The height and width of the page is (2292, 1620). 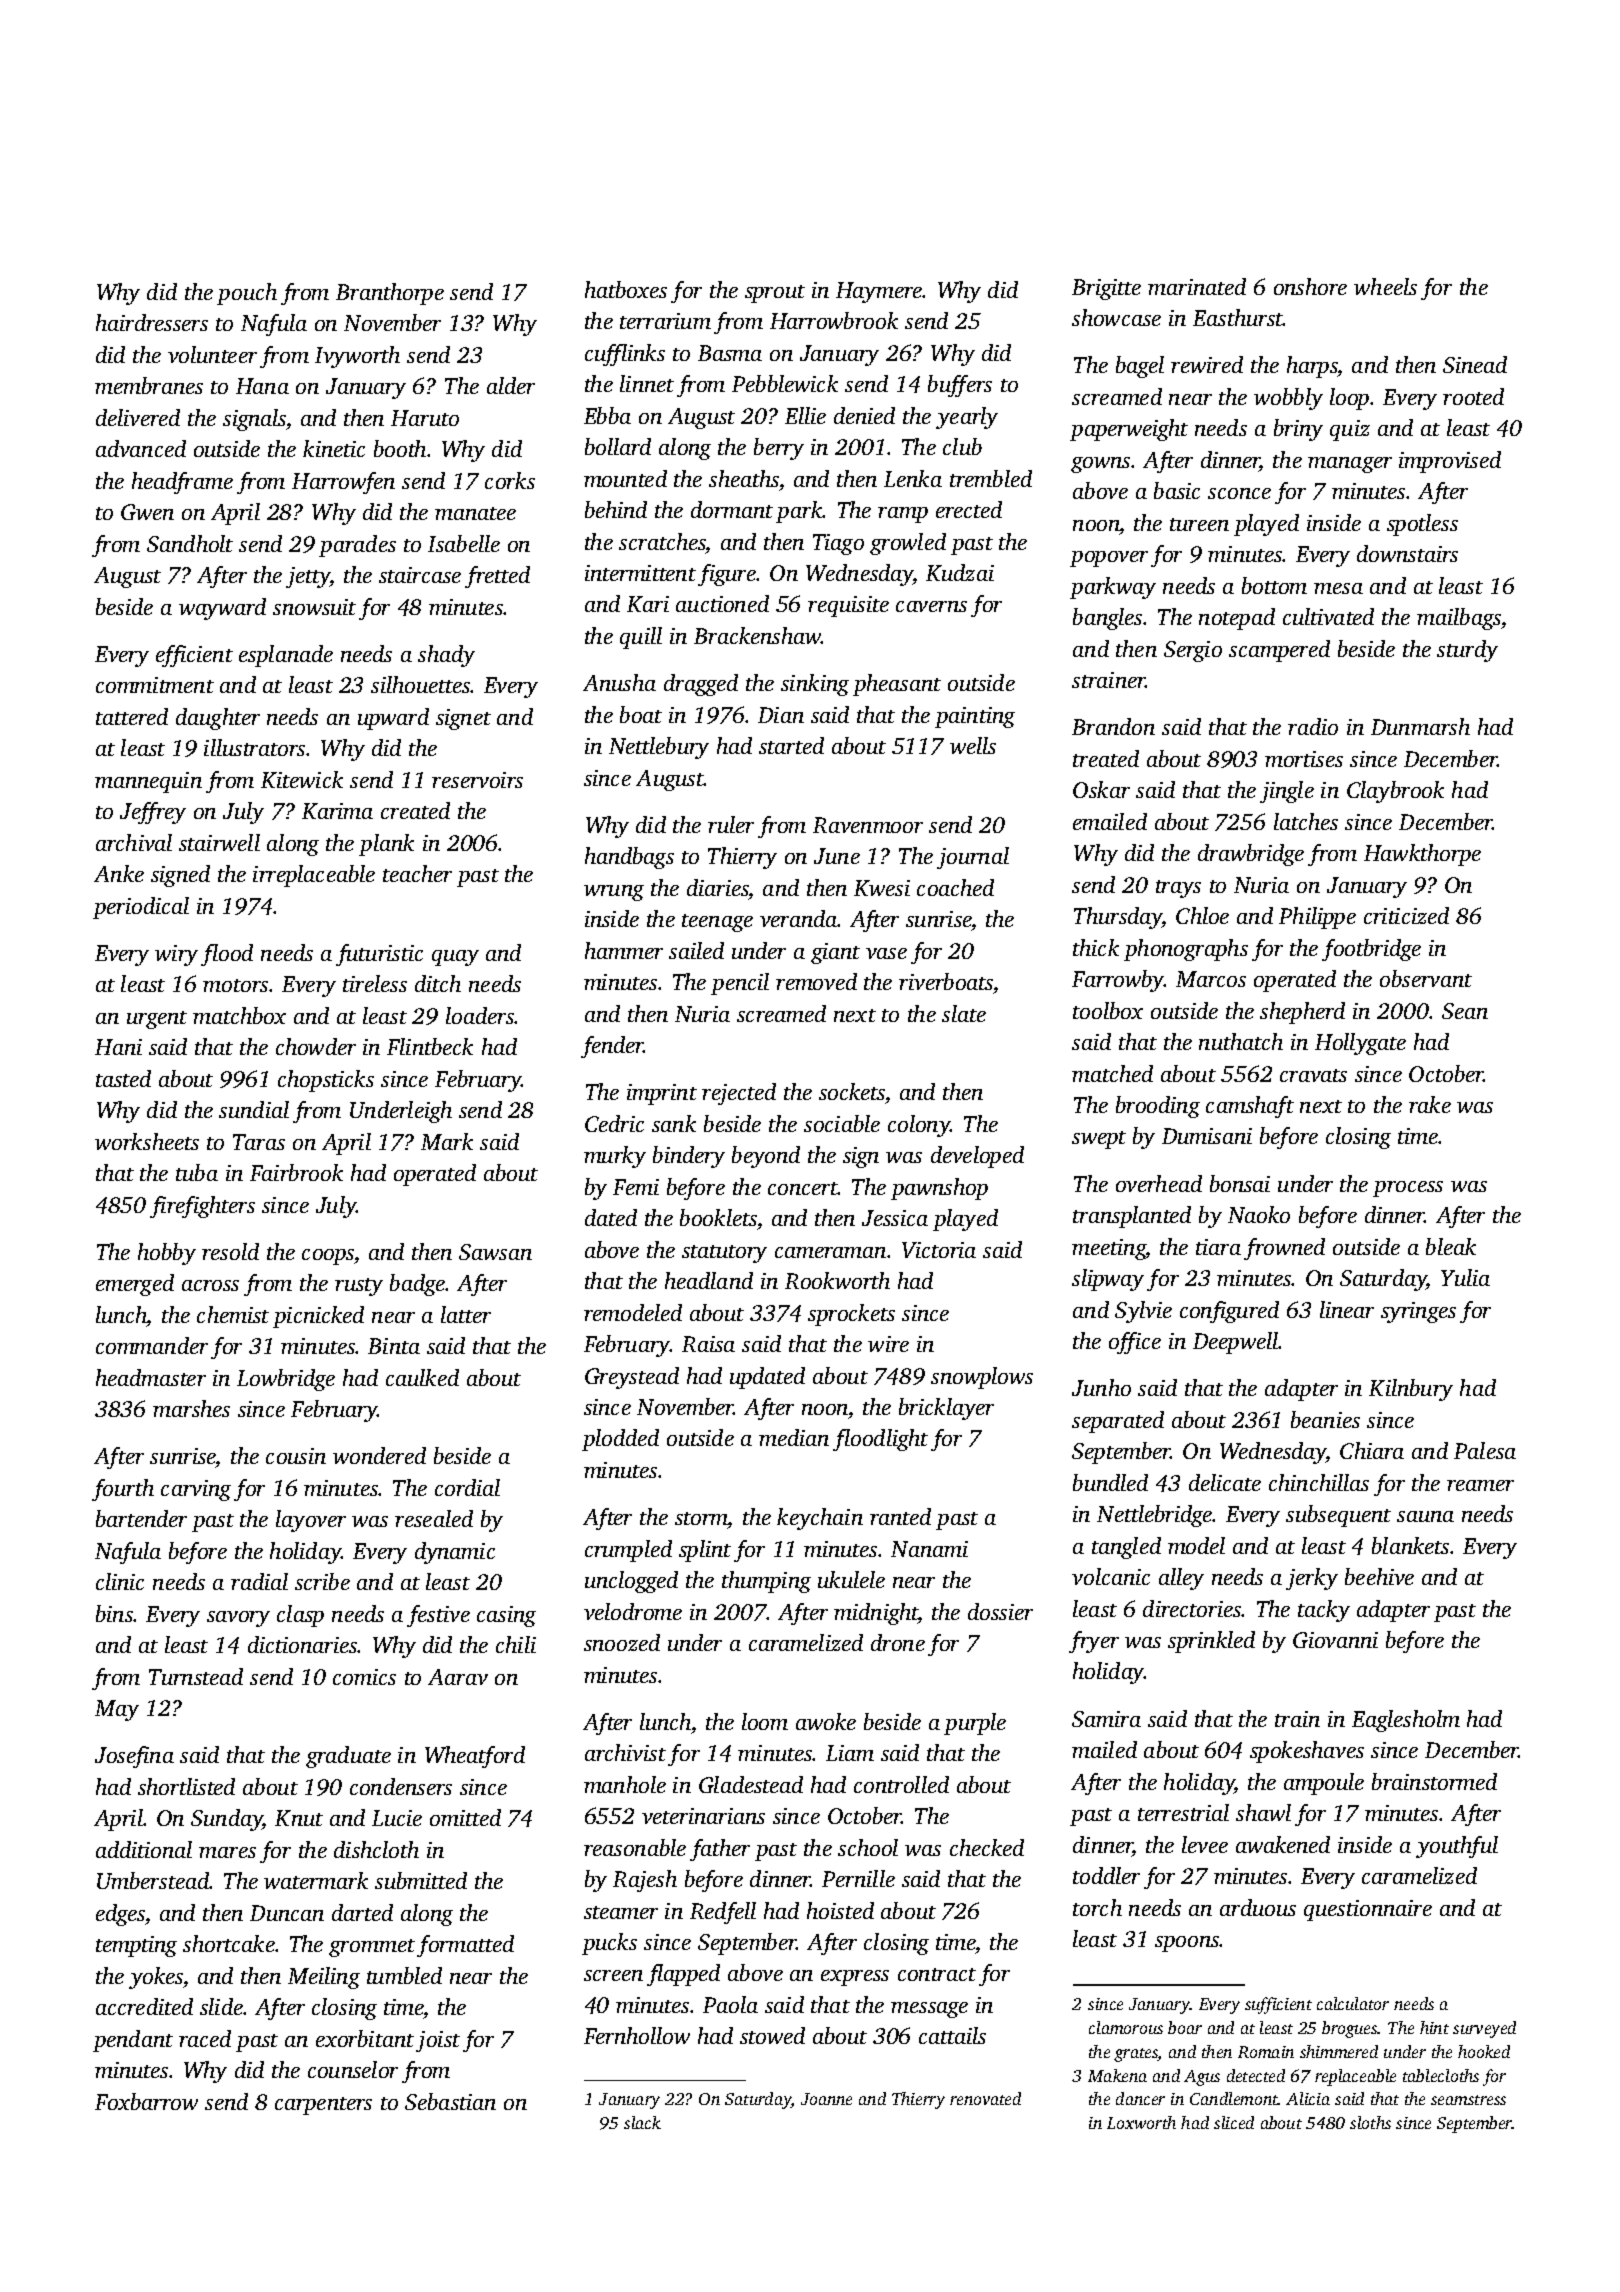 What do you see at coordinates (987, 1847) in the page?
I see `checked` at bounding box center [987, 1847].
